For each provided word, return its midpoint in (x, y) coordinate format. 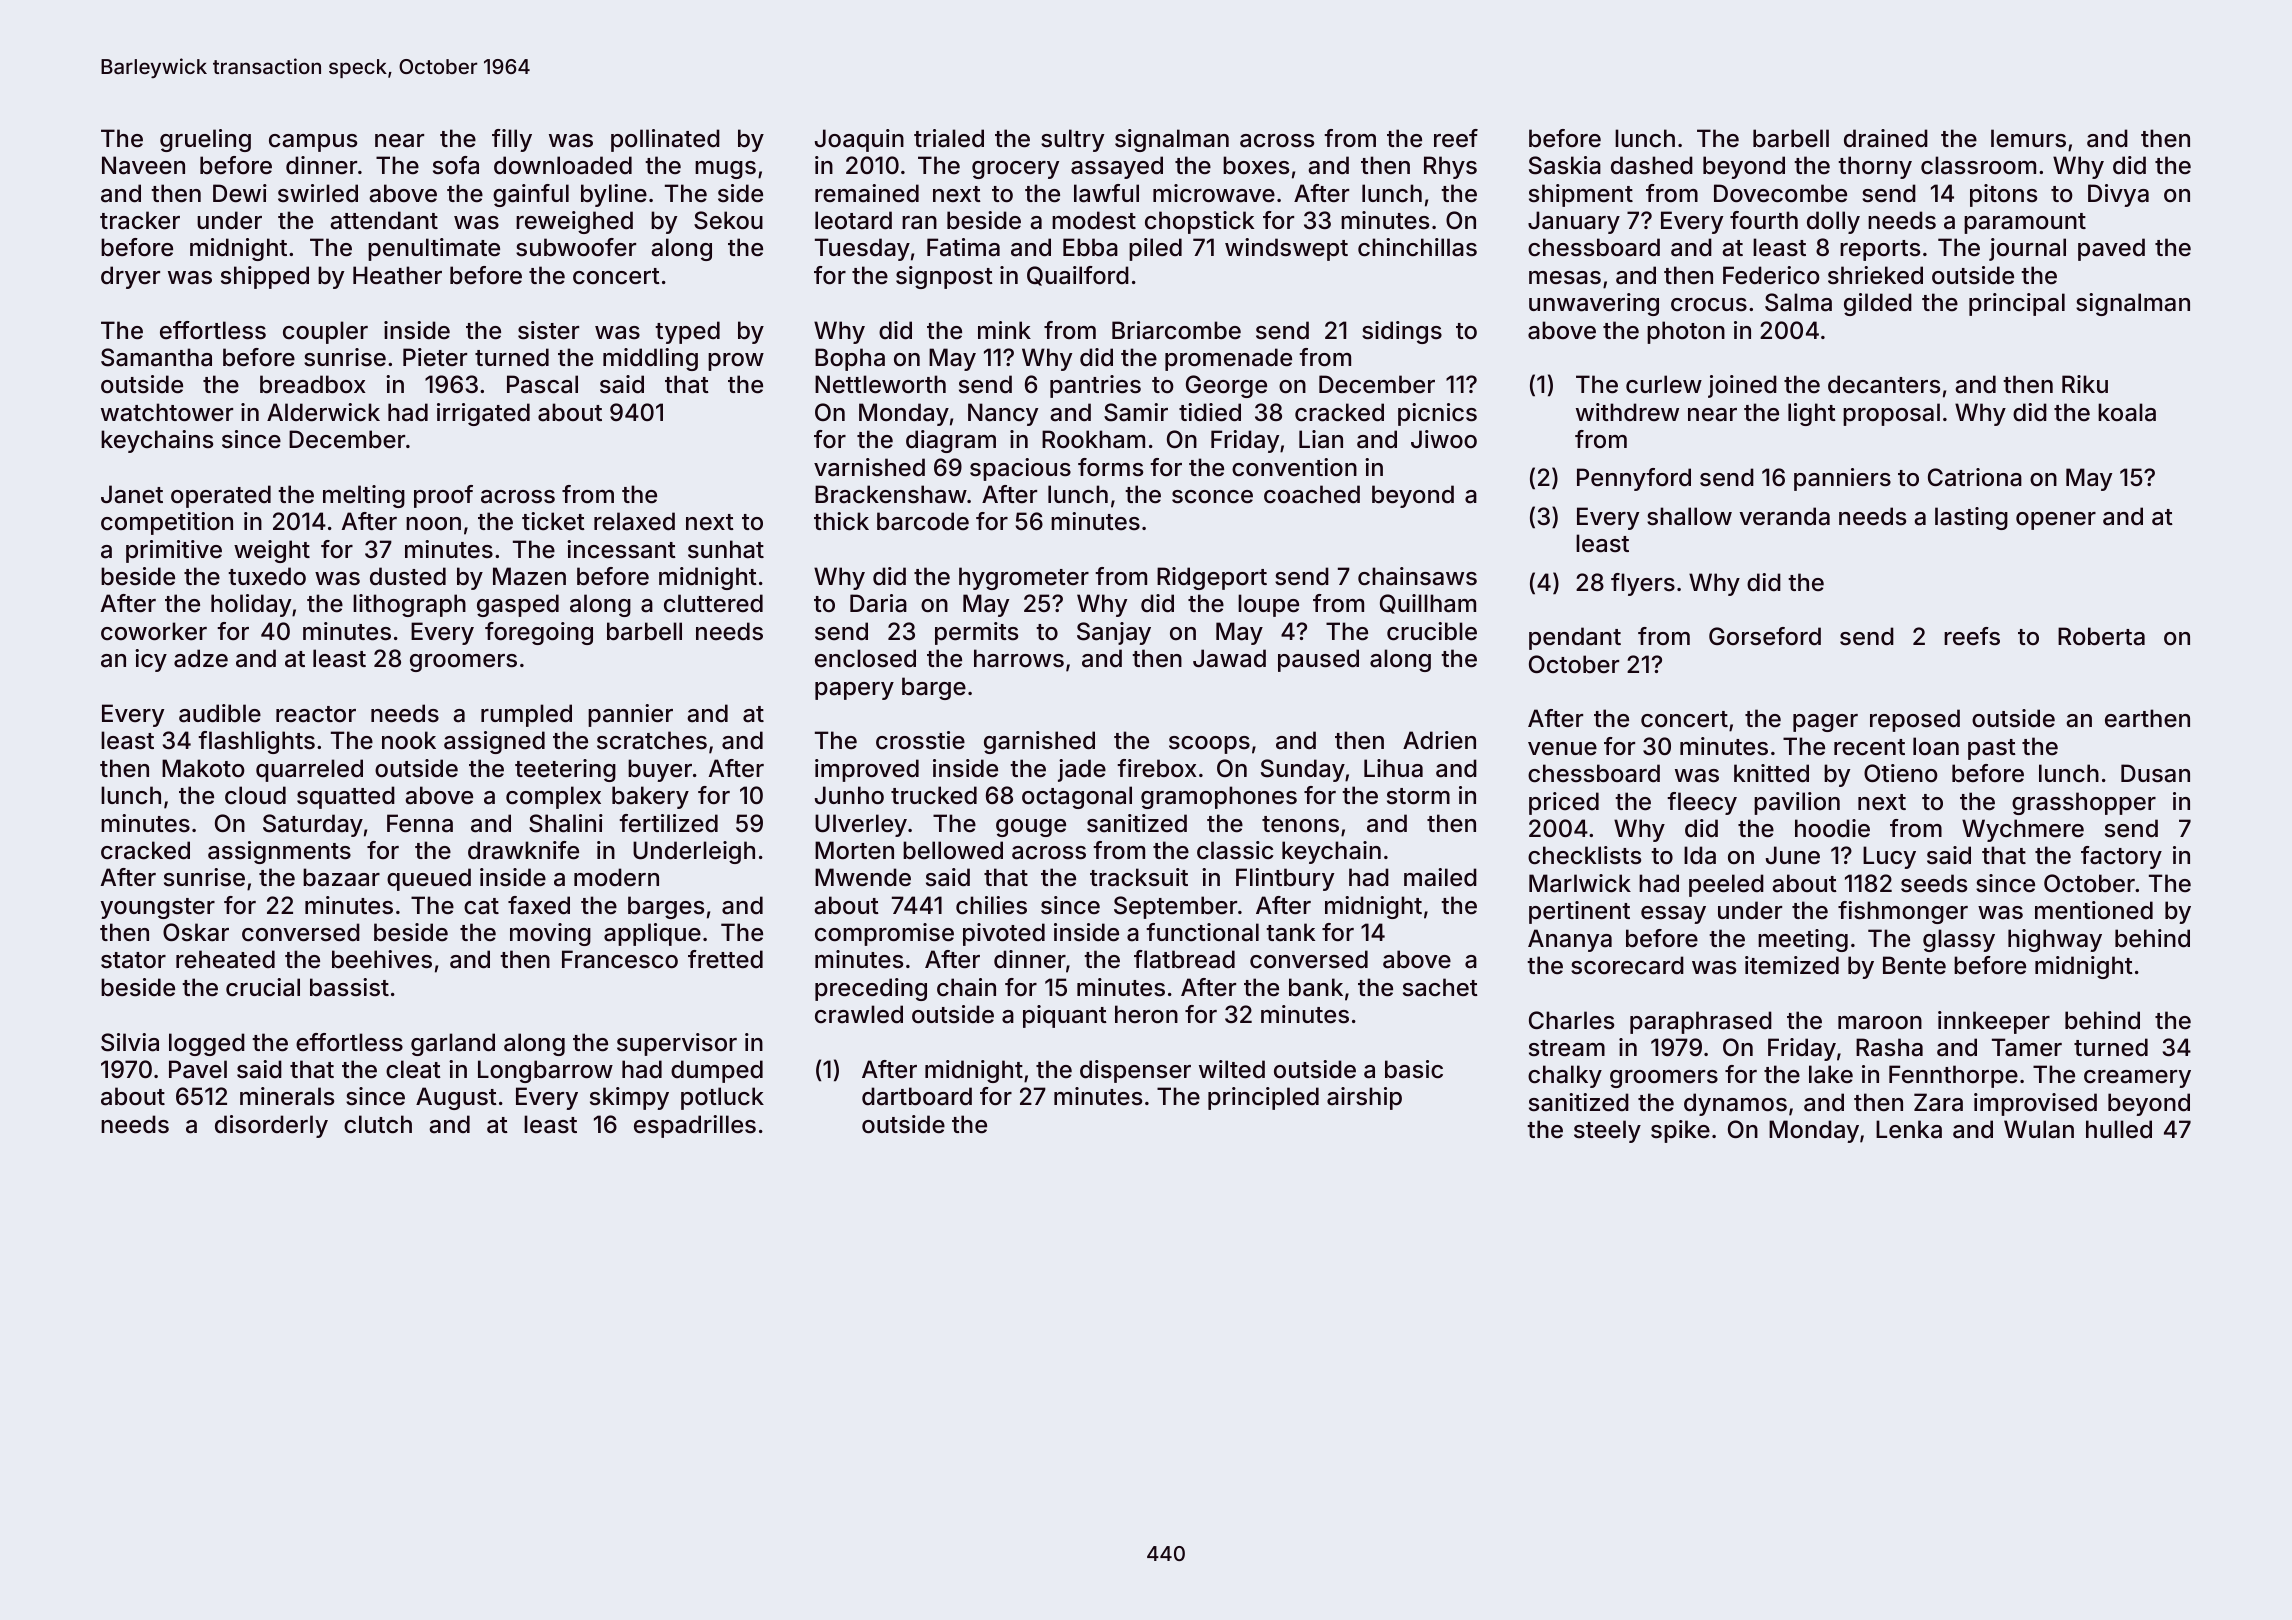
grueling (205, 140)
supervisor (677, 1044)
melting (364, 496)
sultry (1072, 140)
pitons (2003, 195)
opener (2056, 521)
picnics (1437, 414)
